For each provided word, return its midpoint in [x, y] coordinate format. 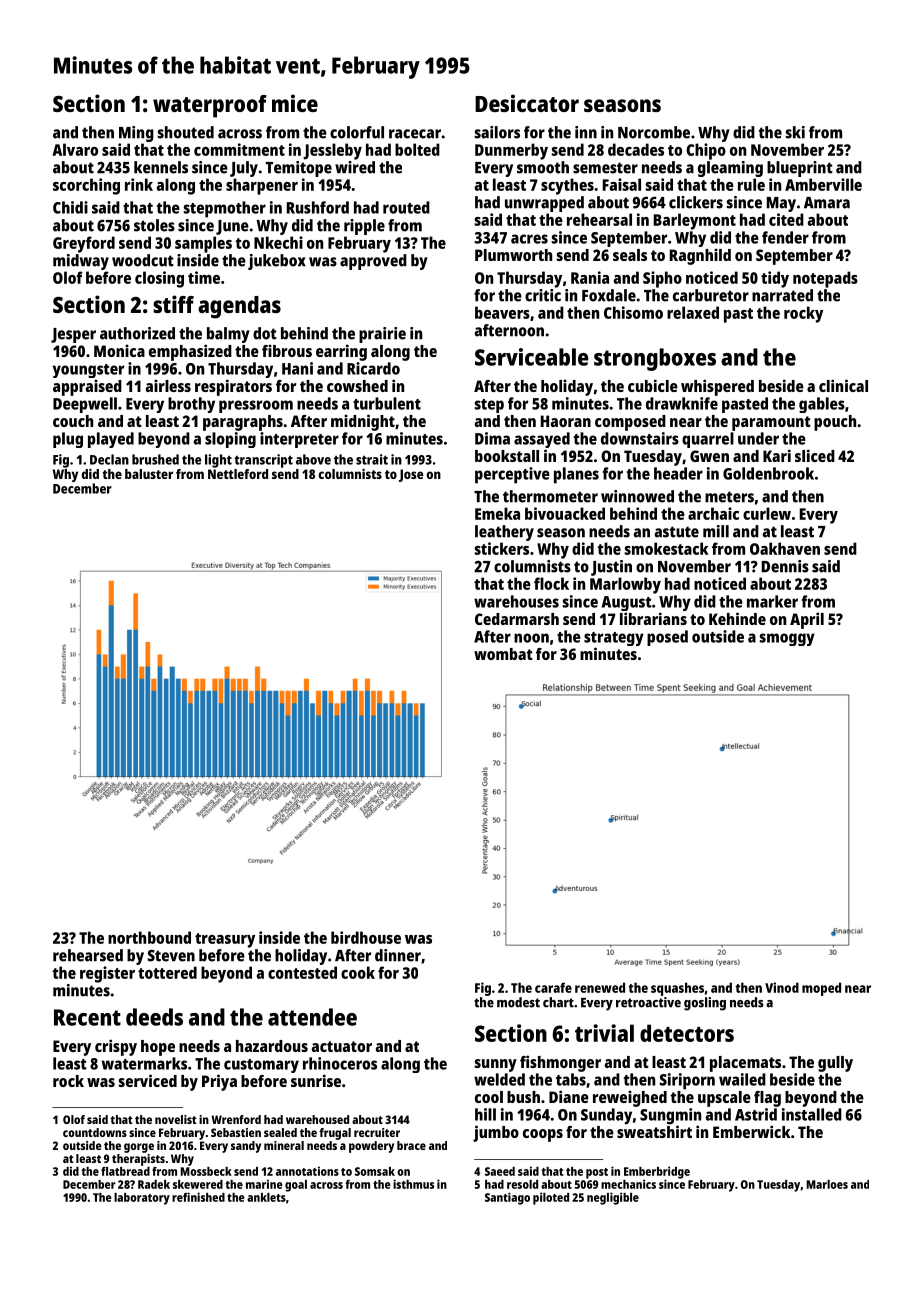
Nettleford [238, 474]
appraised [87, 387]
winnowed [637, 496]
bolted [417, 149]
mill [716, 531]
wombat [503, 654]
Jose [411, 475]
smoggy [787, 639]
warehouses [516, 601]
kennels [161, 167]
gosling [705, 1004]
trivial [604, 1033]
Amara [827, 203]
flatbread [125, 1171]
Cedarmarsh [517, 619]
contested [302, 972]
